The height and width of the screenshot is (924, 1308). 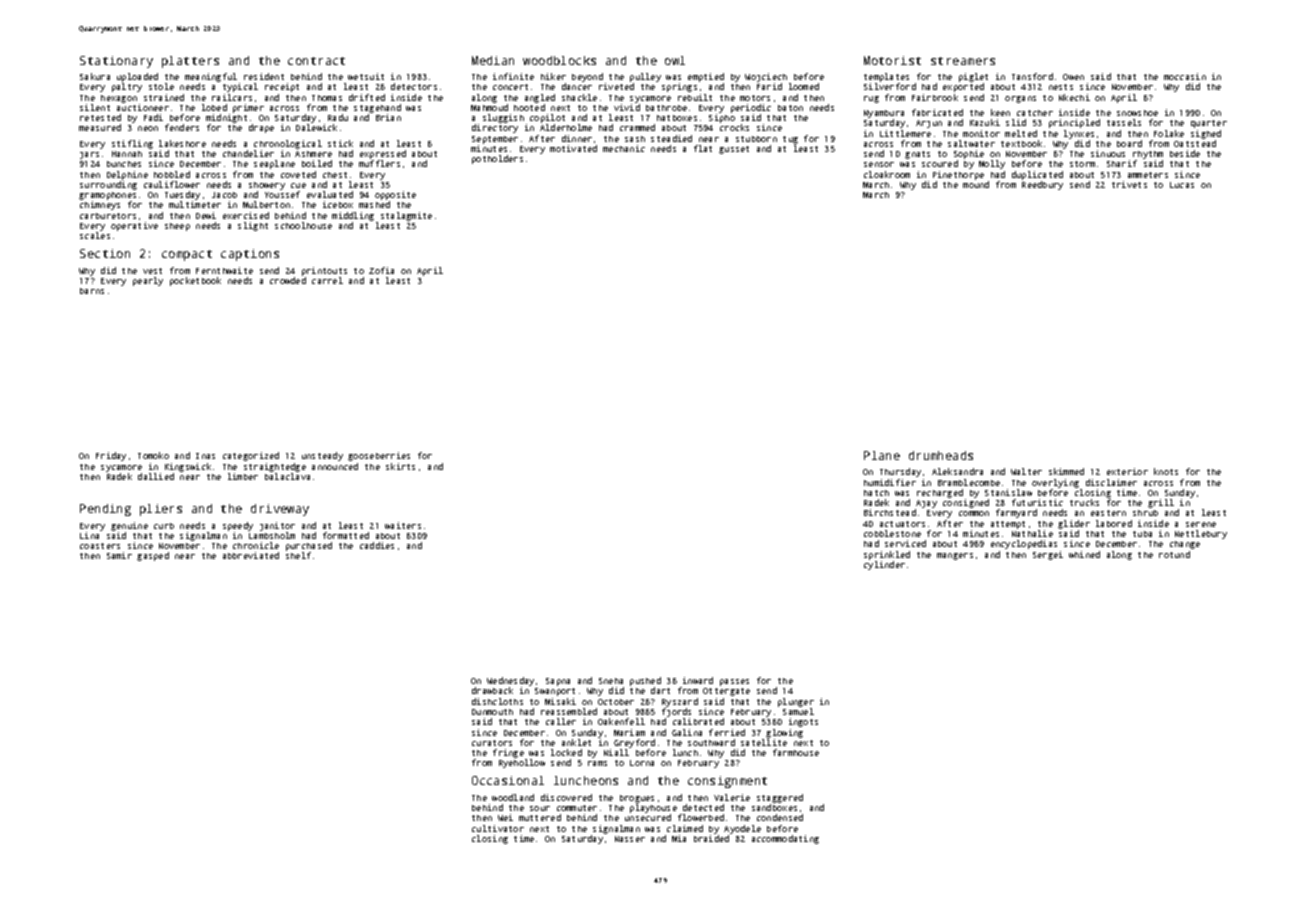 I want to click on Aleksandra, so click(x=957, y=471).
